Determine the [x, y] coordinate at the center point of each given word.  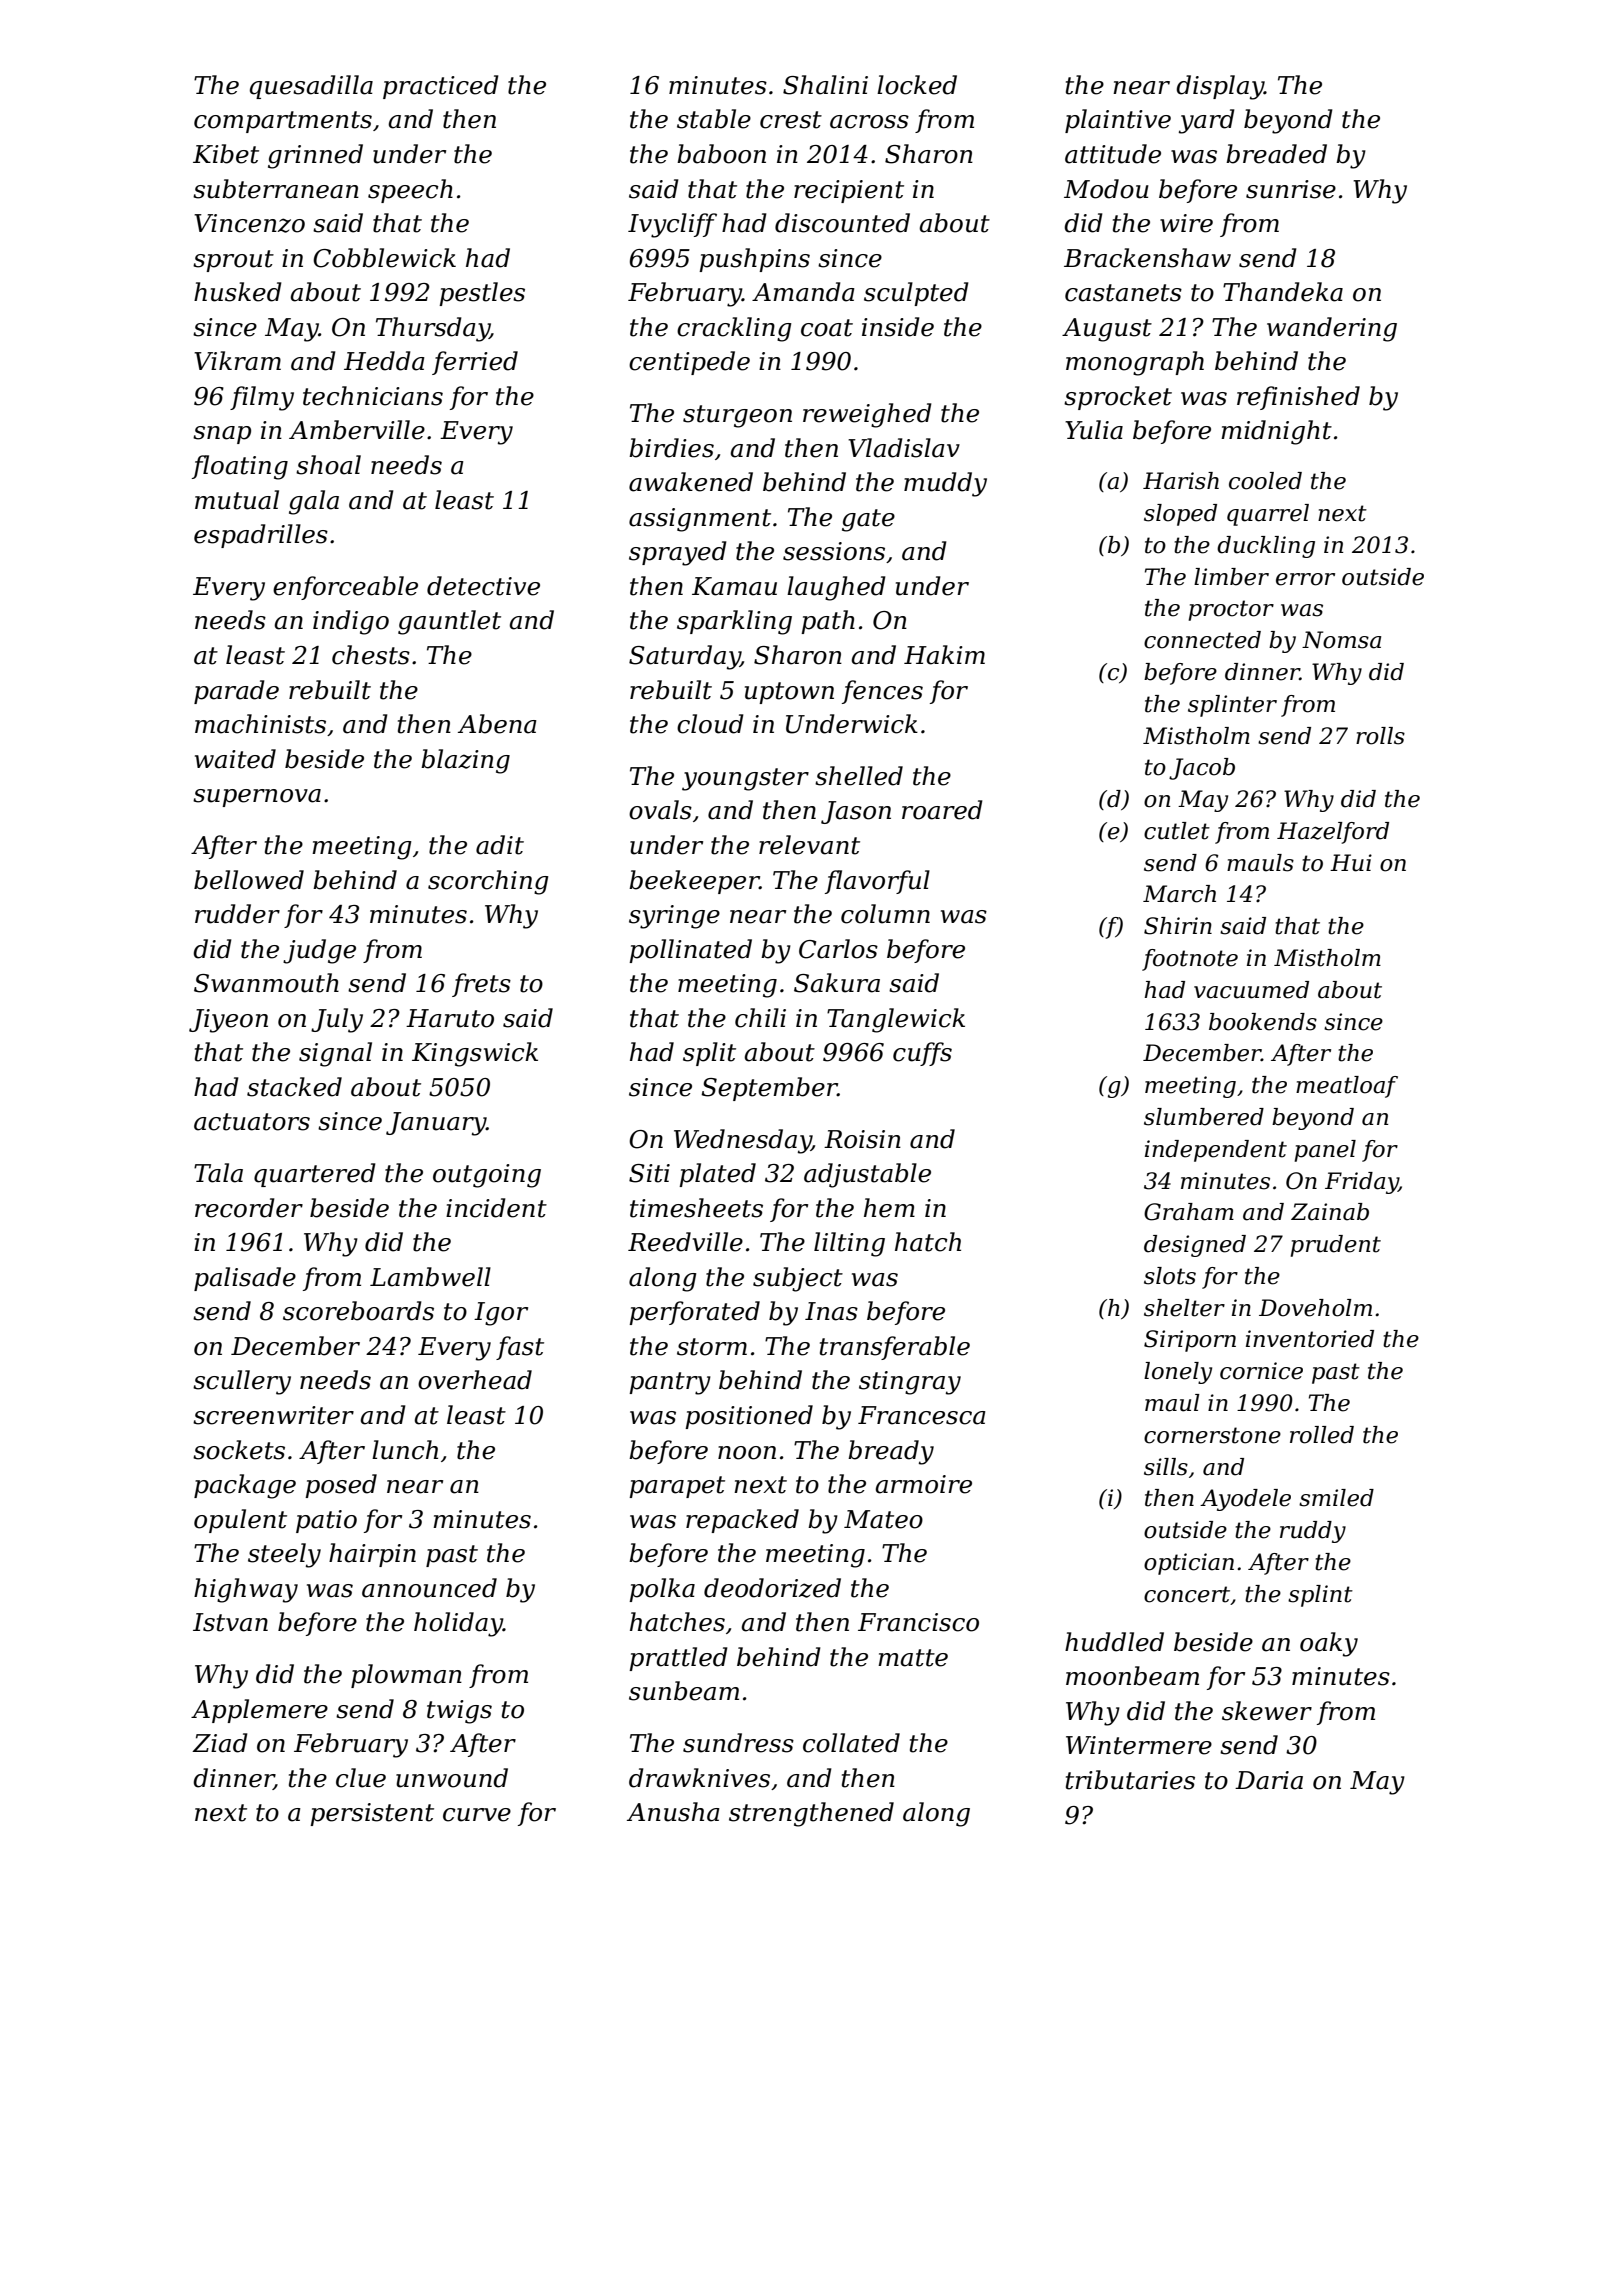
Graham [1189, 1212]
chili [760, 1018]
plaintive [1118, 121]
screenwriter [273, 1415]
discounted [842, 223]
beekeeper [694, 882]
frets [481, 985]
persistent [372, 1814]
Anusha [673, 1812]
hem [889, 1208]
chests [371, 655]
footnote [1190, 960]
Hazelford [1333, 833]
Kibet [226, 154]
